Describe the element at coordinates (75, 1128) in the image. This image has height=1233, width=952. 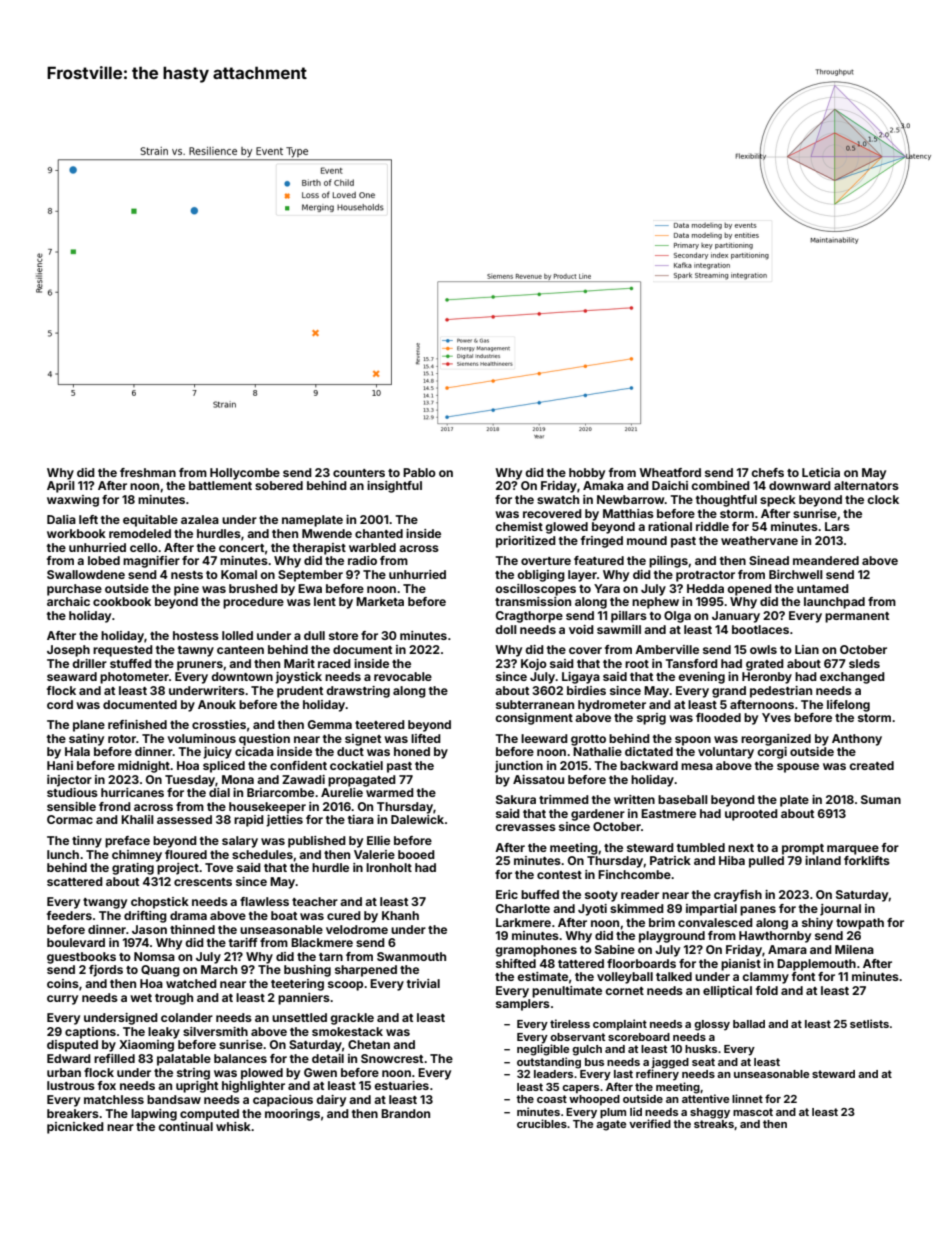
I see `picnicked` at that location.
